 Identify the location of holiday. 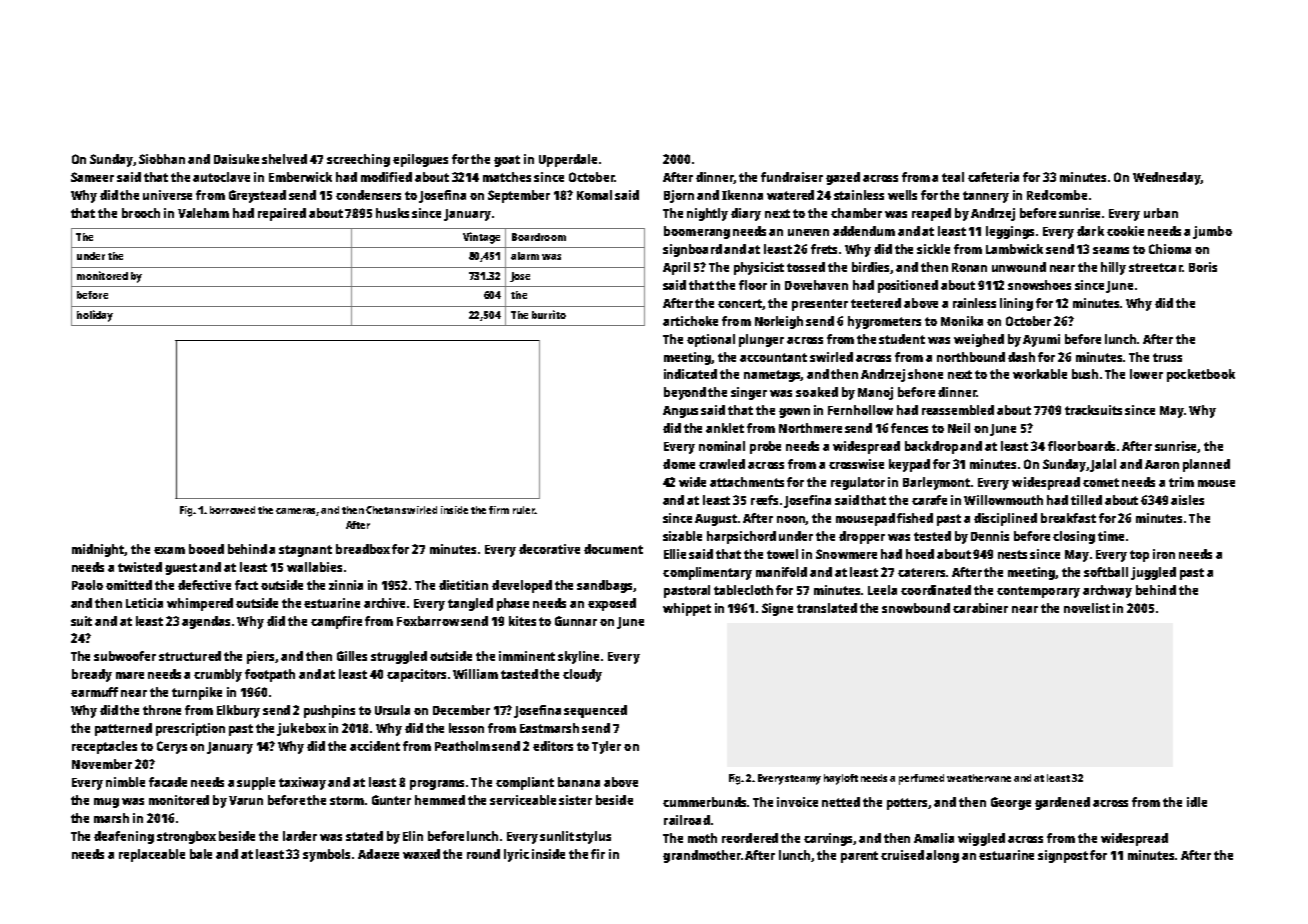
(95, 316).
